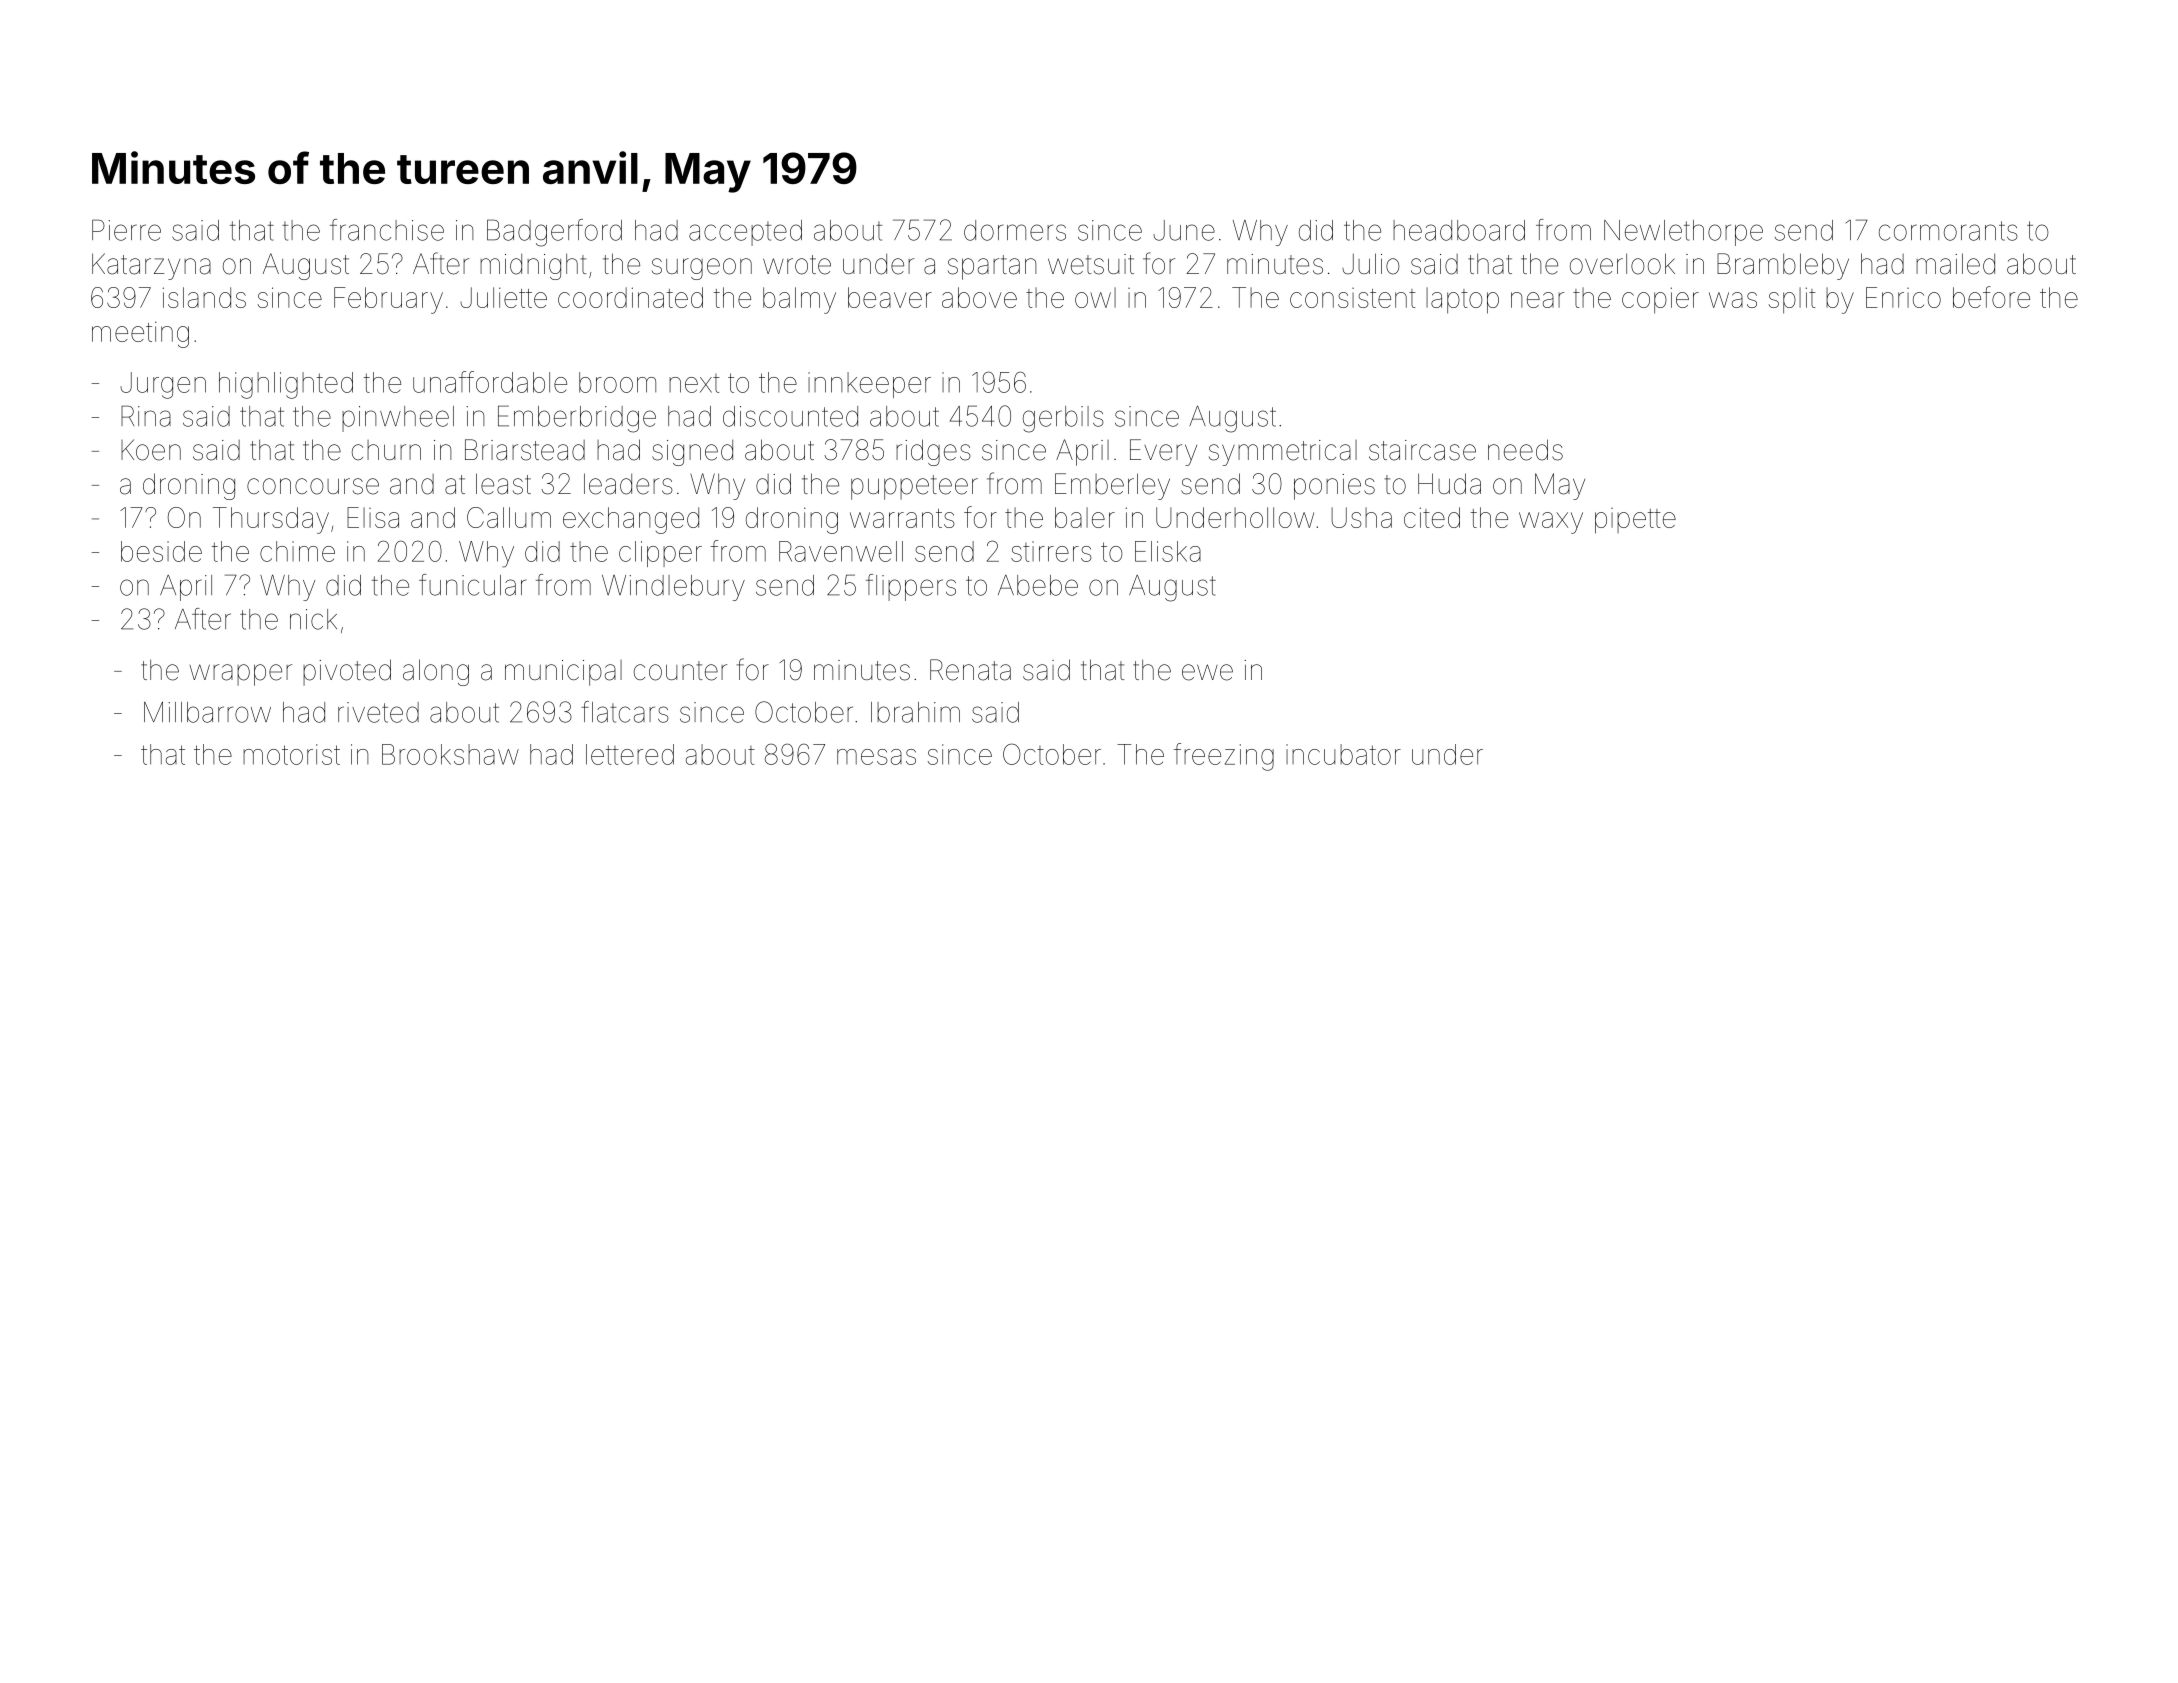  What do you see at coordinates (992, 267) in the screenshot?
I see `spartan` at bounding box center [992, 267].
